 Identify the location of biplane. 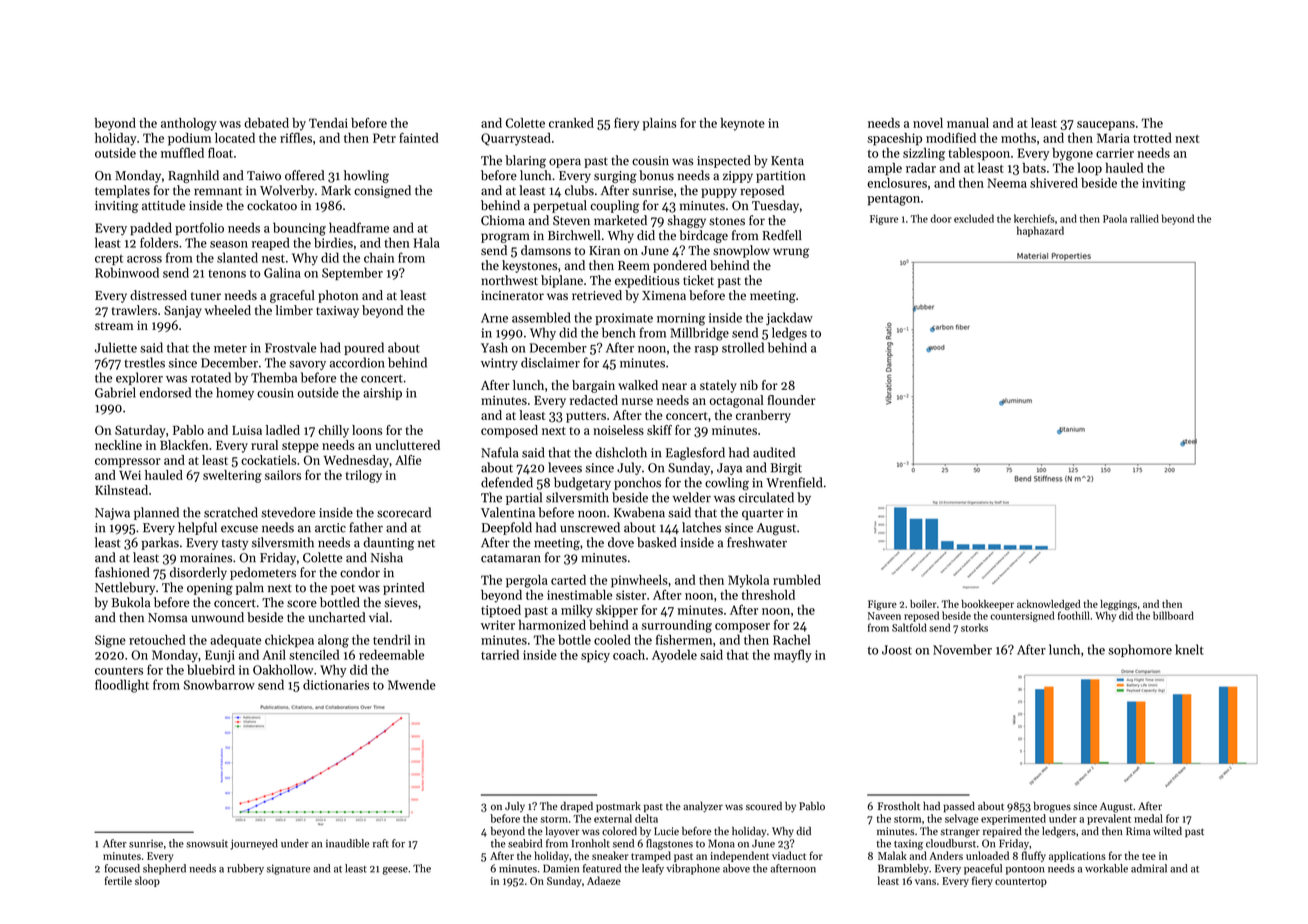
(562, 281).
